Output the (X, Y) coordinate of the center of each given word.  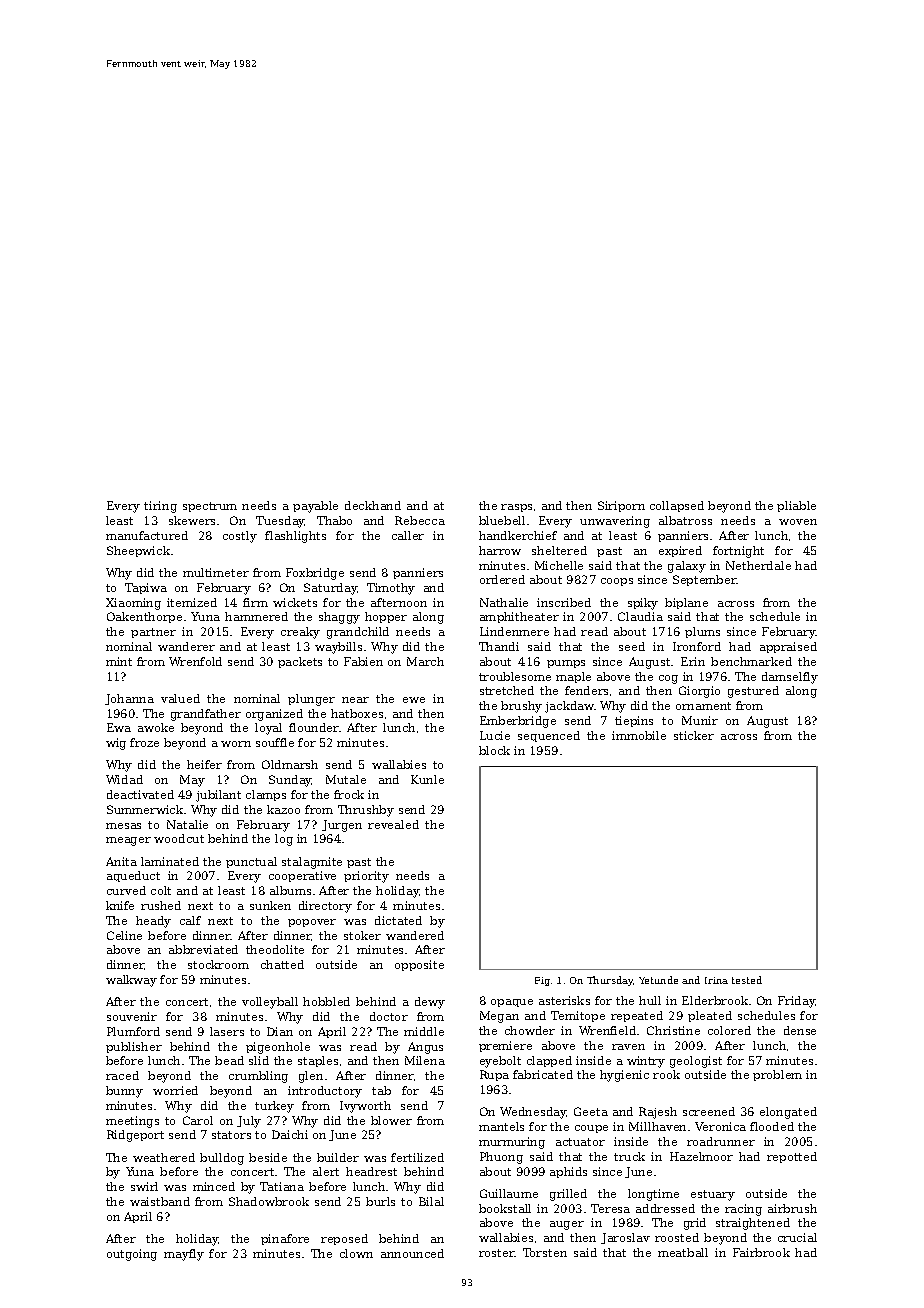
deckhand (373, 505)
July (249, 1122)
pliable (796, 506)
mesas (123, 826)
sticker (694, 735)
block (494, 750)
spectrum (210, 507)
